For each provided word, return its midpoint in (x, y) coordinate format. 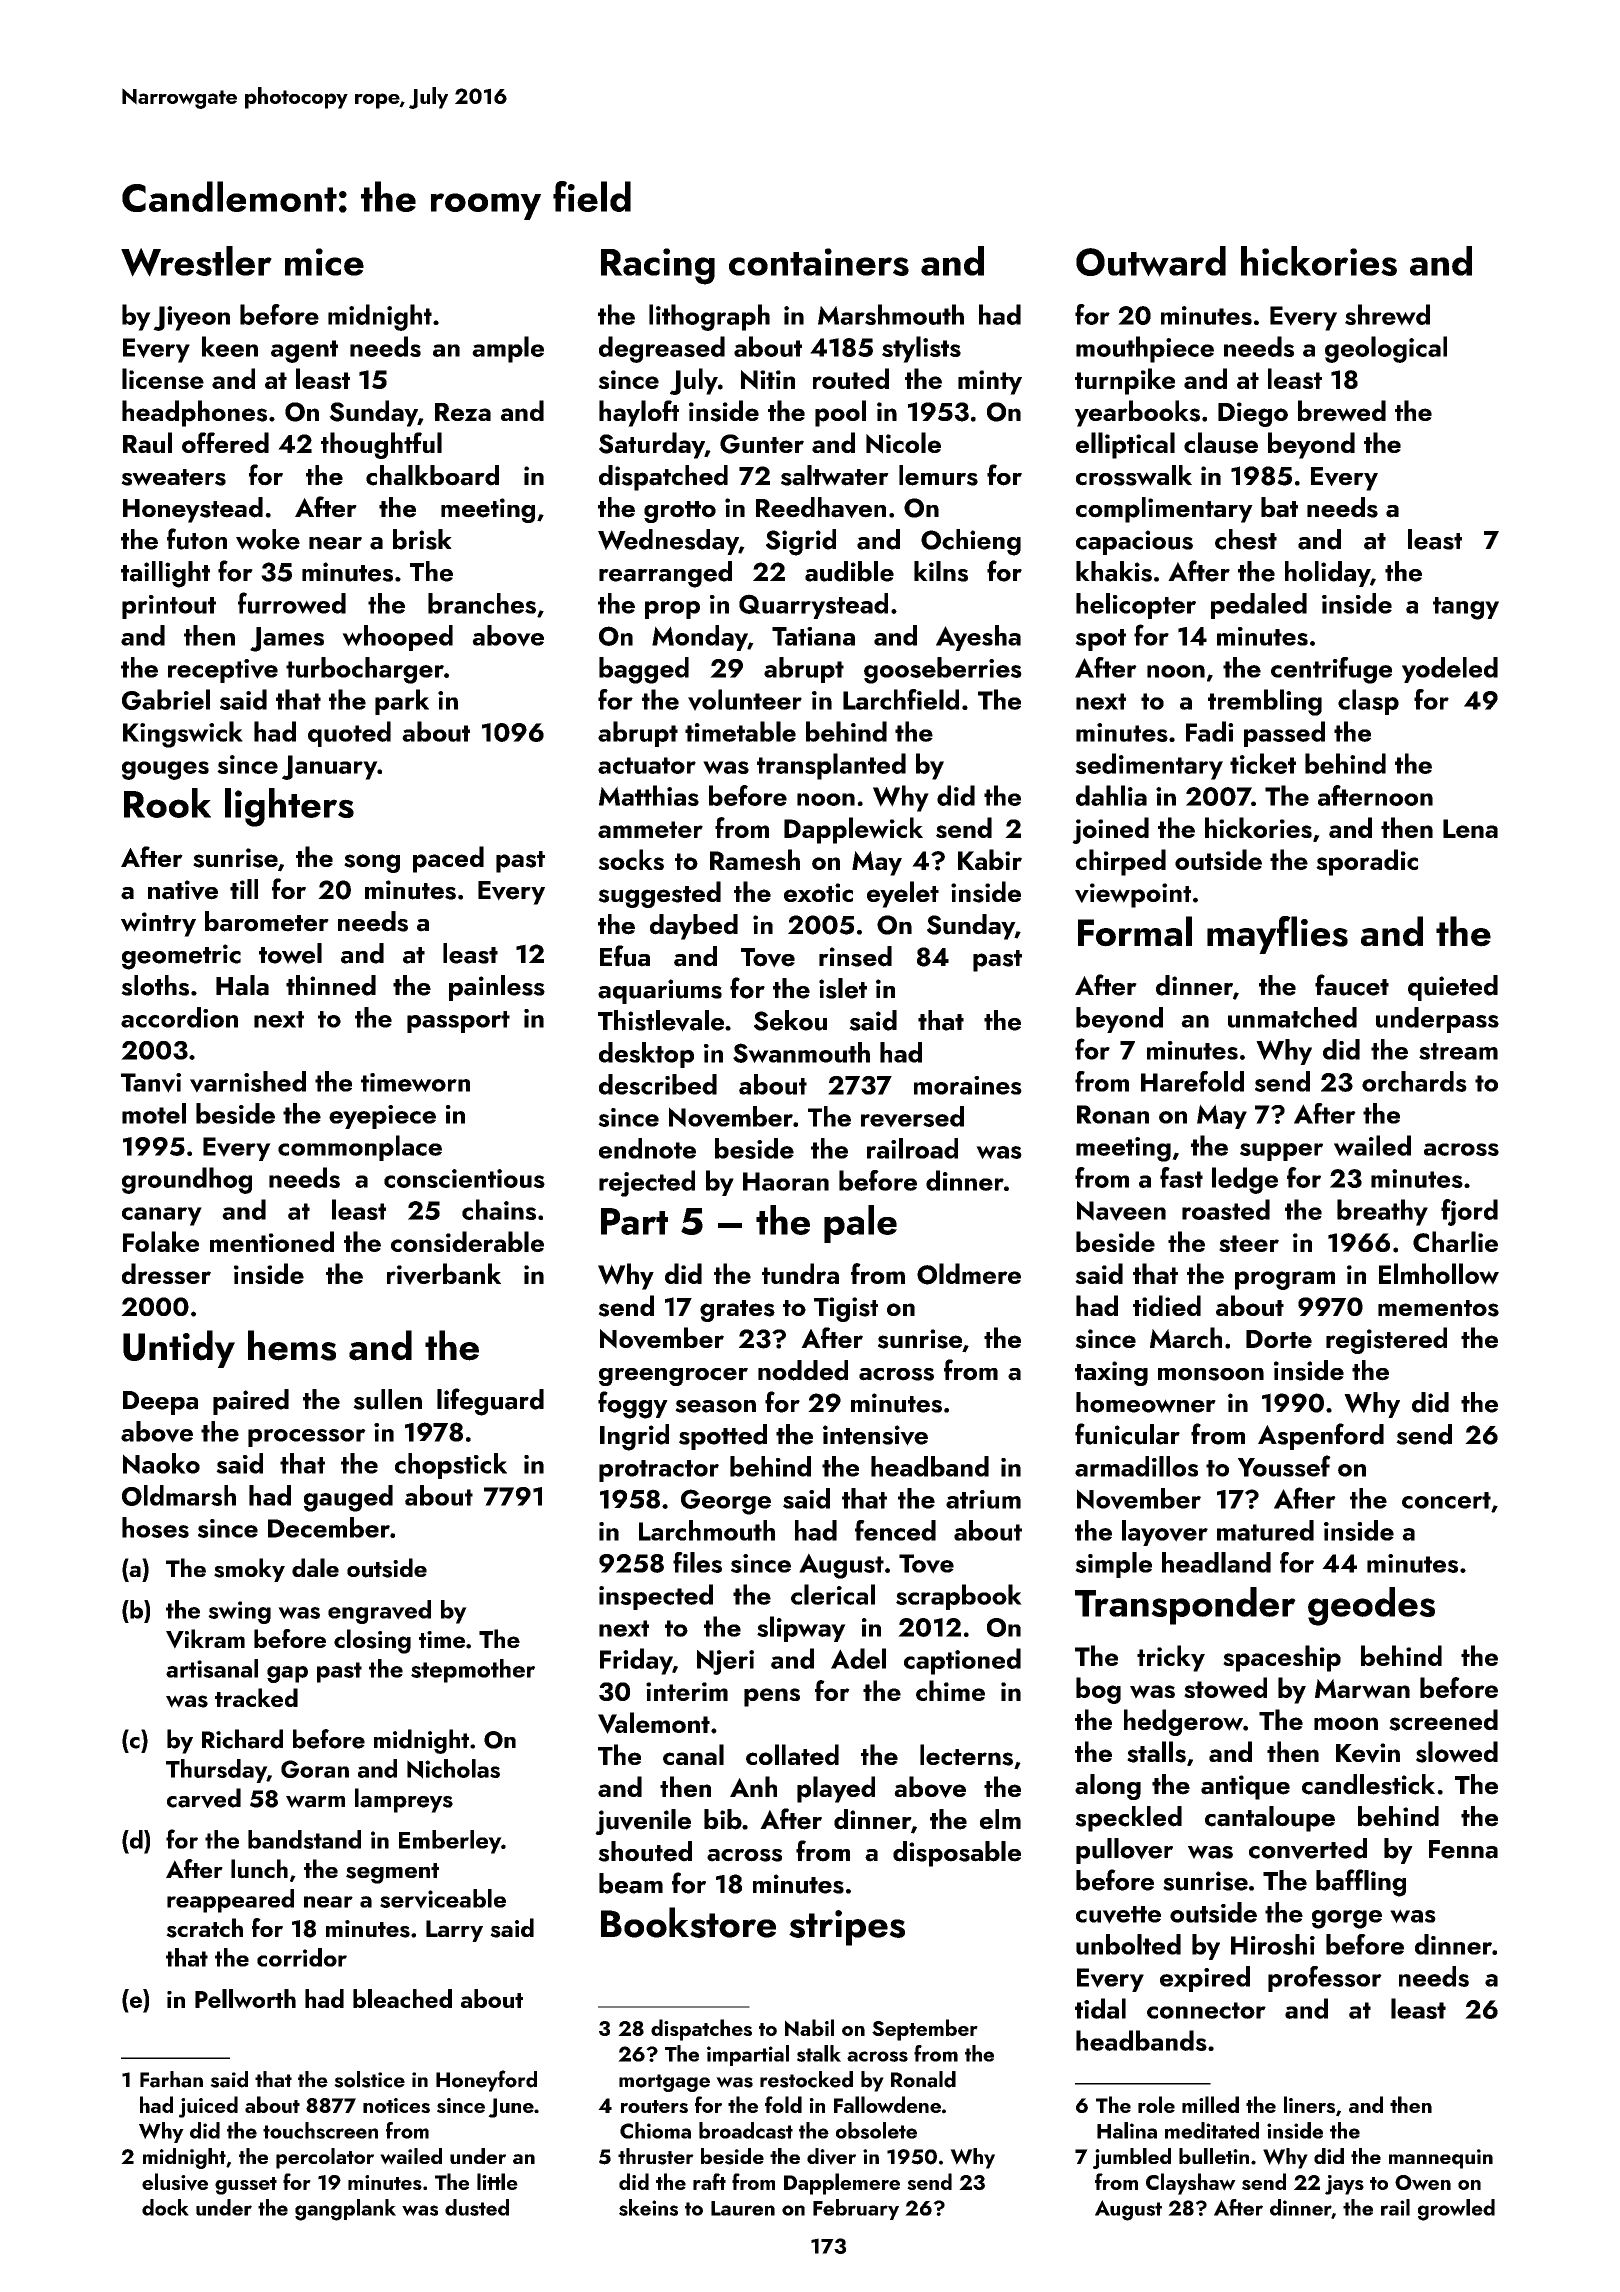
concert (1446, 1500)
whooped (397, 638)
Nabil (809, 2027)
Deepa (160, 1403)
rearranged (665, 574)
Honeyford (486, 2081)
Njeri (725, 1662)
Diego (1253, 414)
